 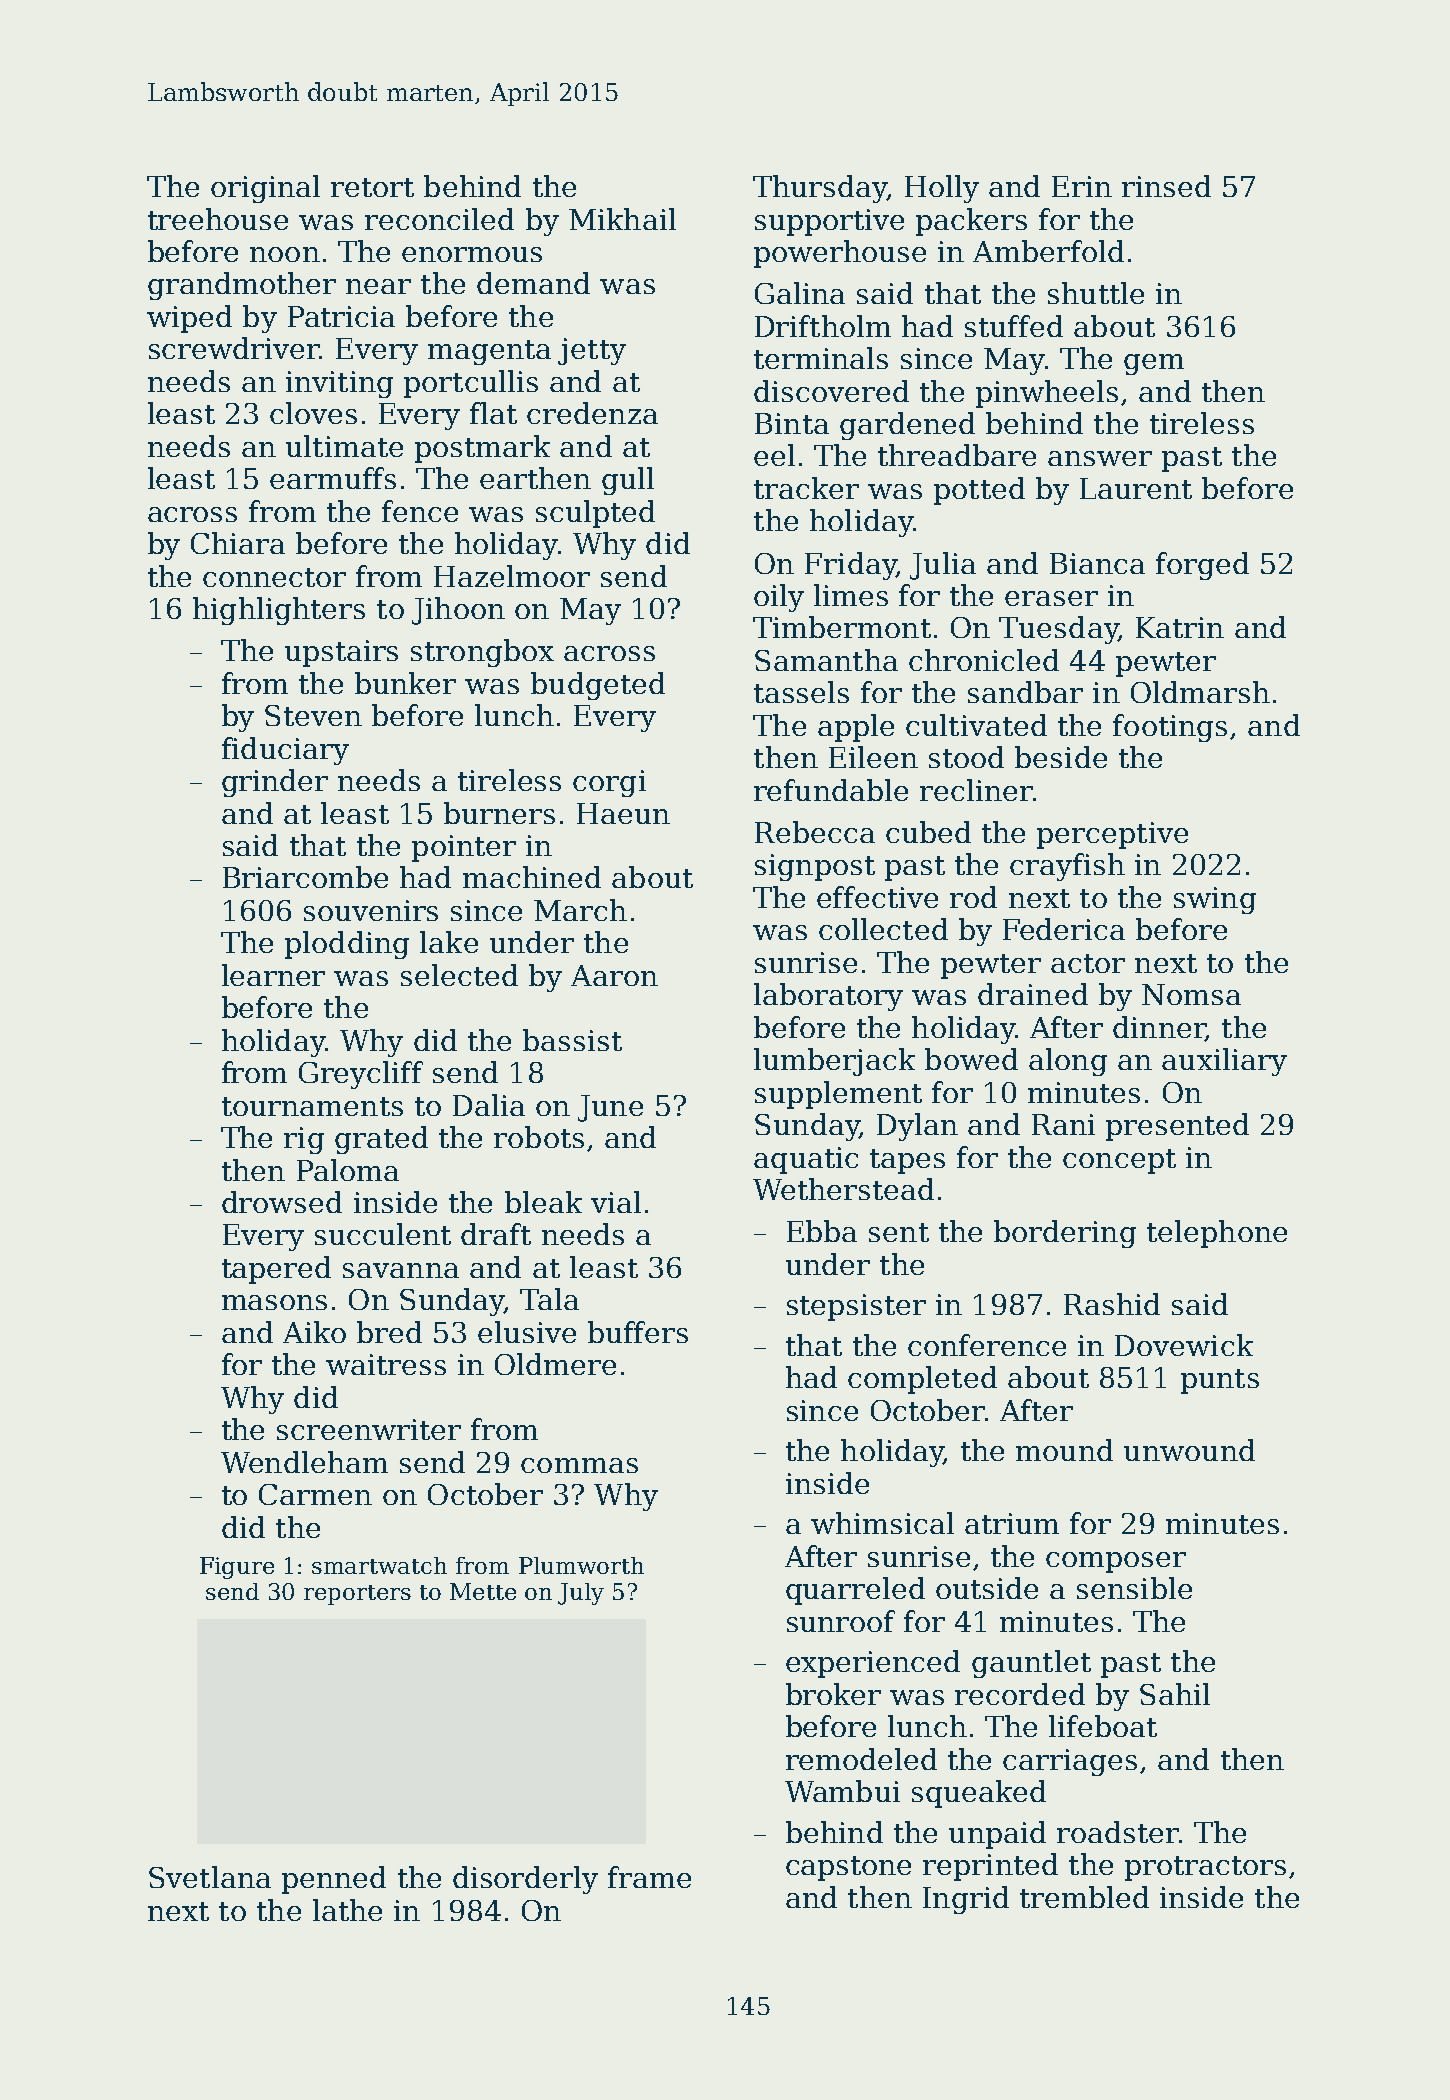 I want to click on Svetlana, so click(x=210, y=1877).
